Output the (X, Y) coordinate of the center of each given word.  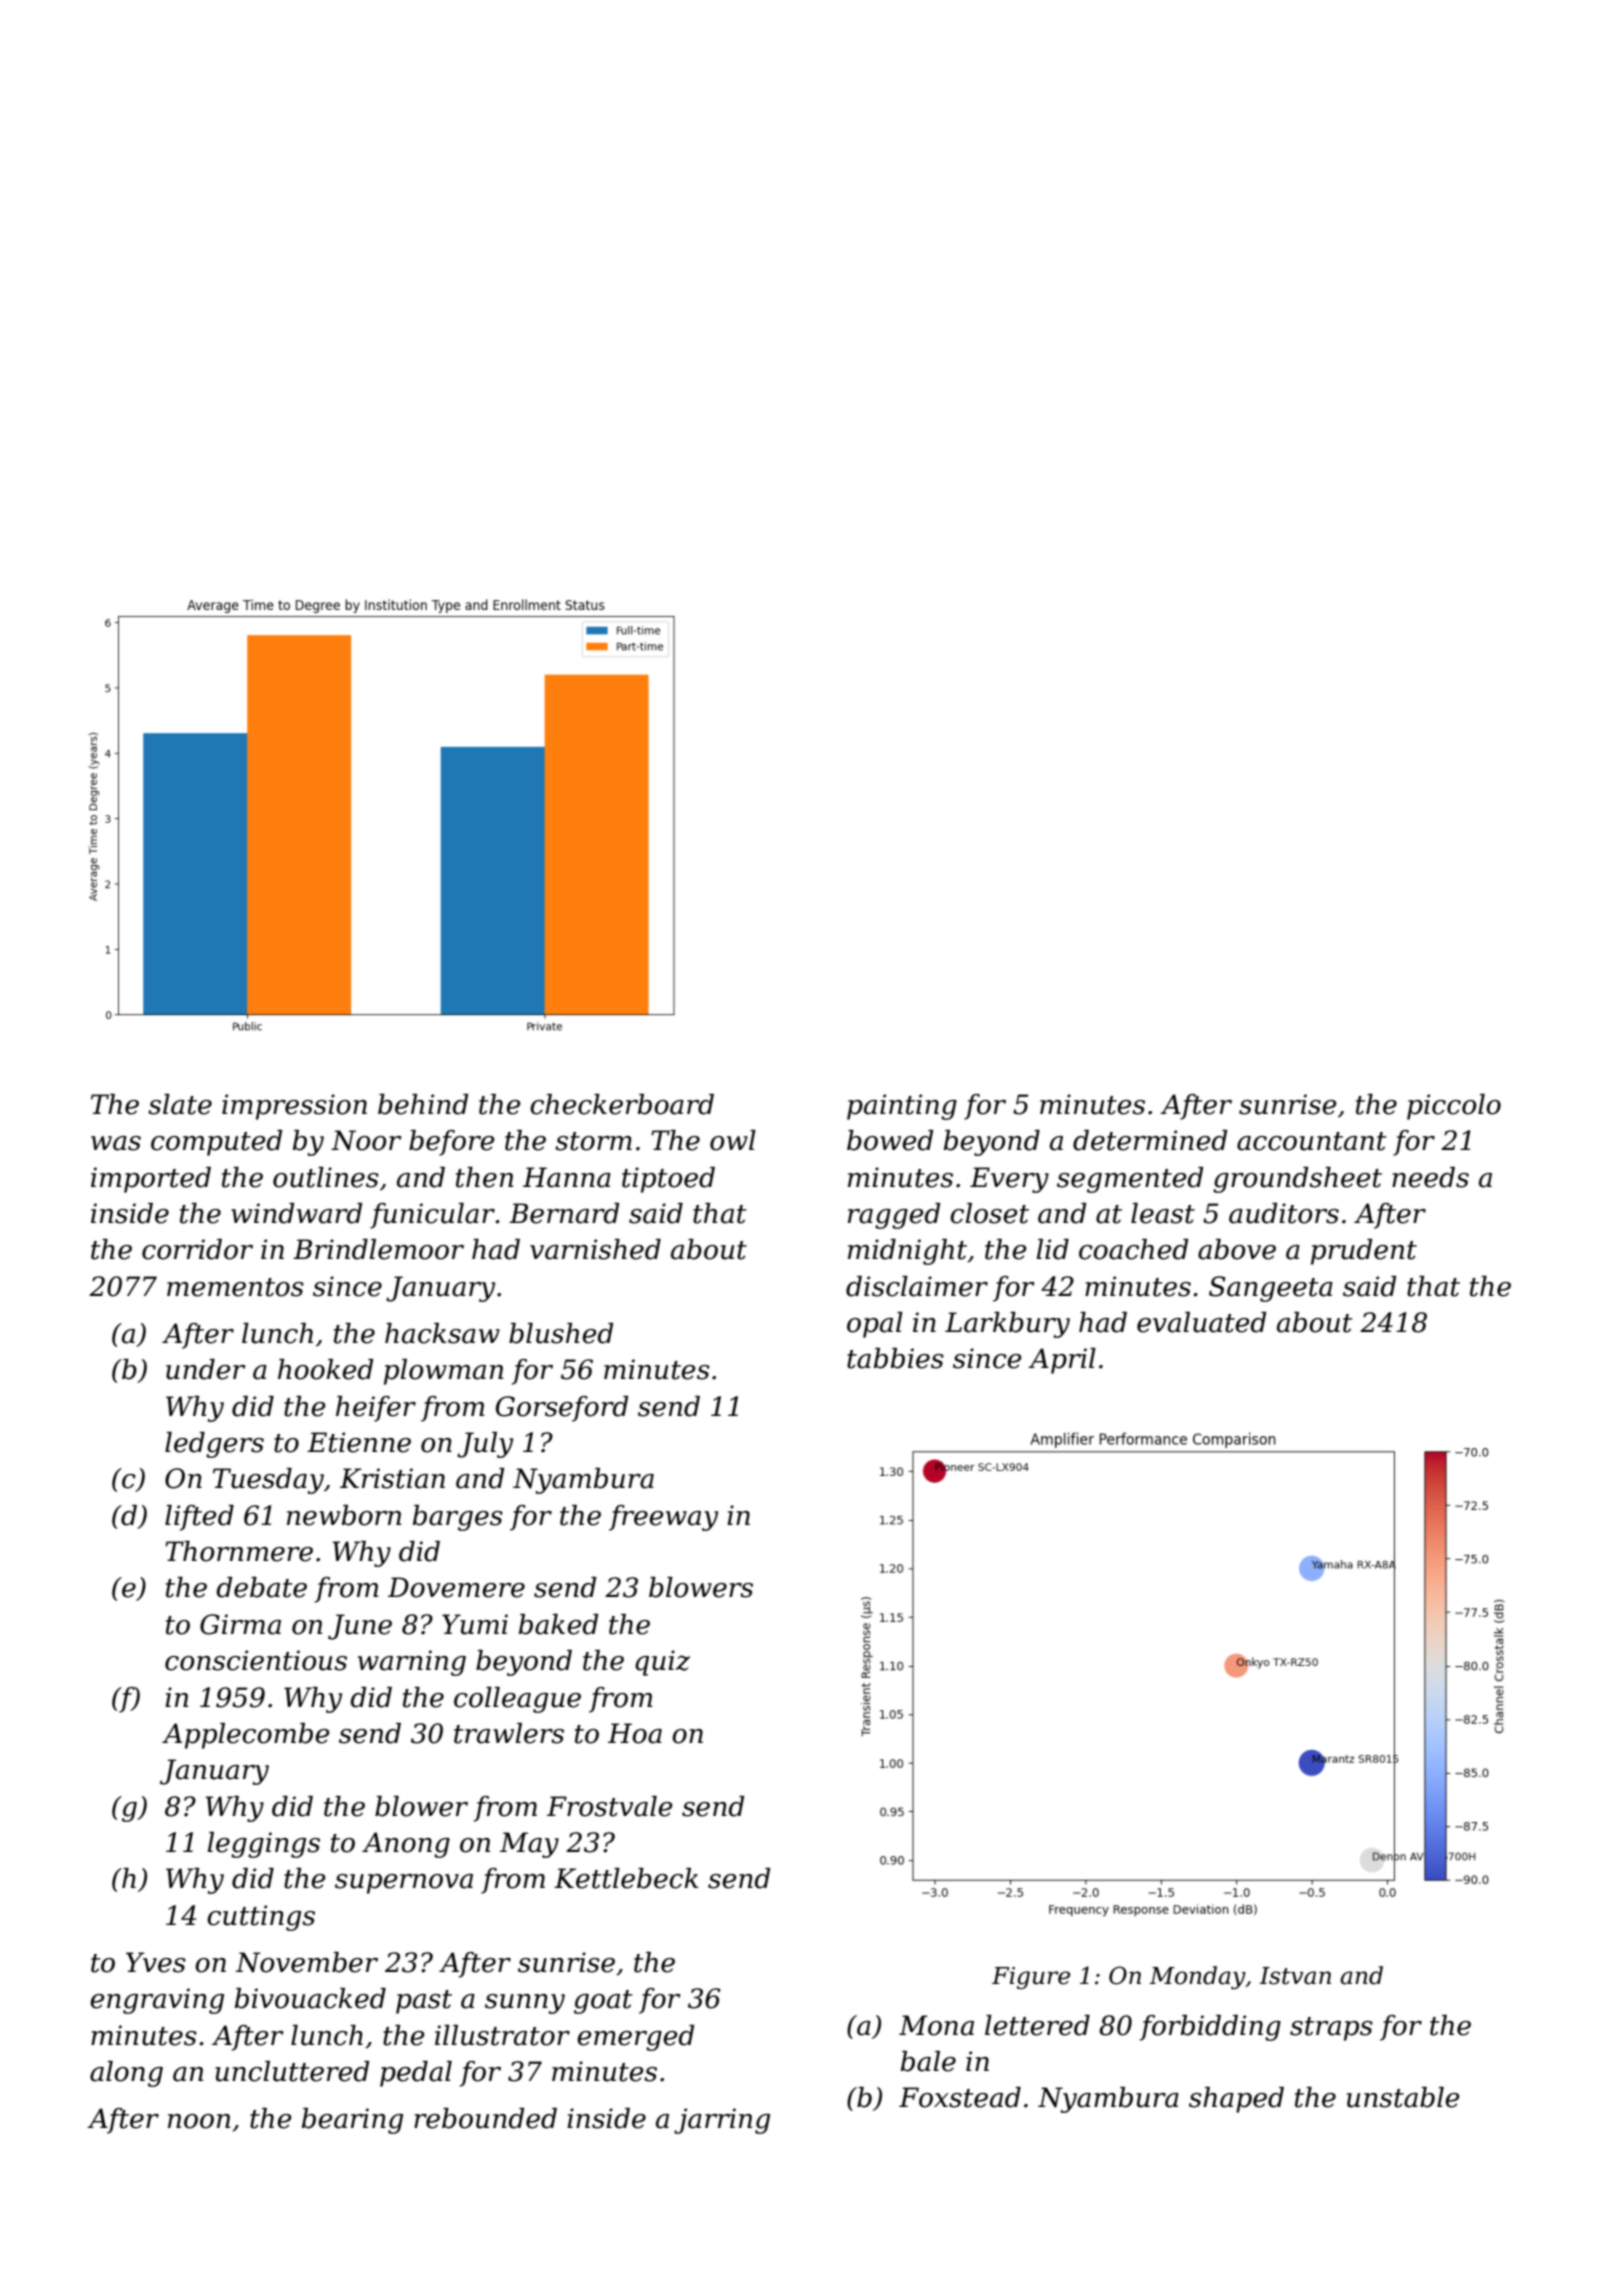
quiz (662, 1663)
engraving (157, 2001)
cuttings (261, 1918)
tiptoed (668, 1180)
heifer (376, 1409)
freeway (663, 1518)
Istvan (1295, 1976)
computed (216, 1143)
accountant (1312, 1141)
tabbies (895, 1358)
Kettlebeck (626, 1878)
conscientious (256, 1660)
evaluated (1201, 1322)
